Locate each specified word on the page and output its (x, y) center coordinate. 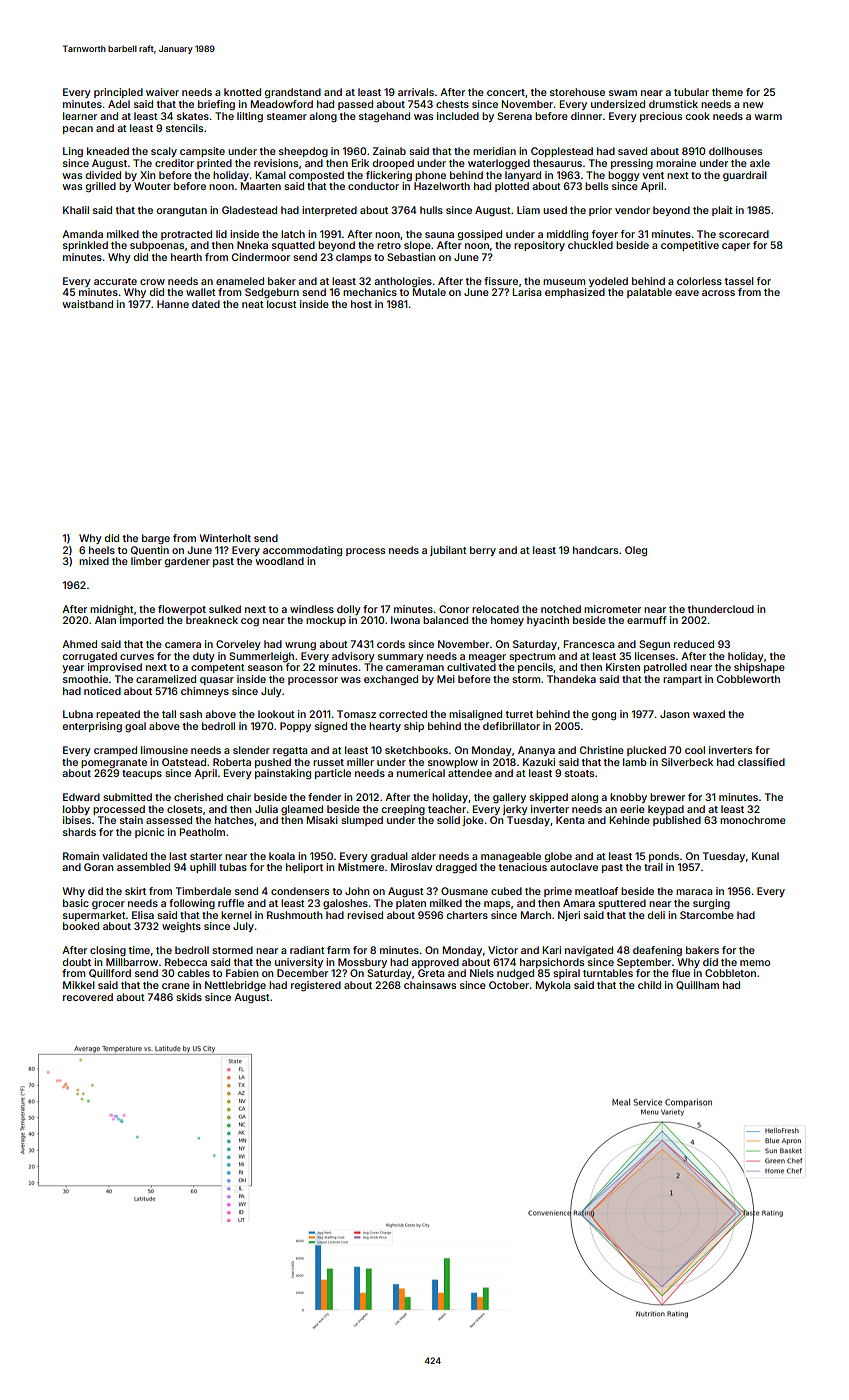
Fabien (242, 973)
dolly (348, 610)
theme (727, 92)
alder (423, 856)
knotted (242, 92)
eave (687, 293)
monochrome (753, 820)
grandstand (293, 93)
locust (282, 304)
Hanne (173, 304)
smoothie (85, 679)
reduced (694, 644)
